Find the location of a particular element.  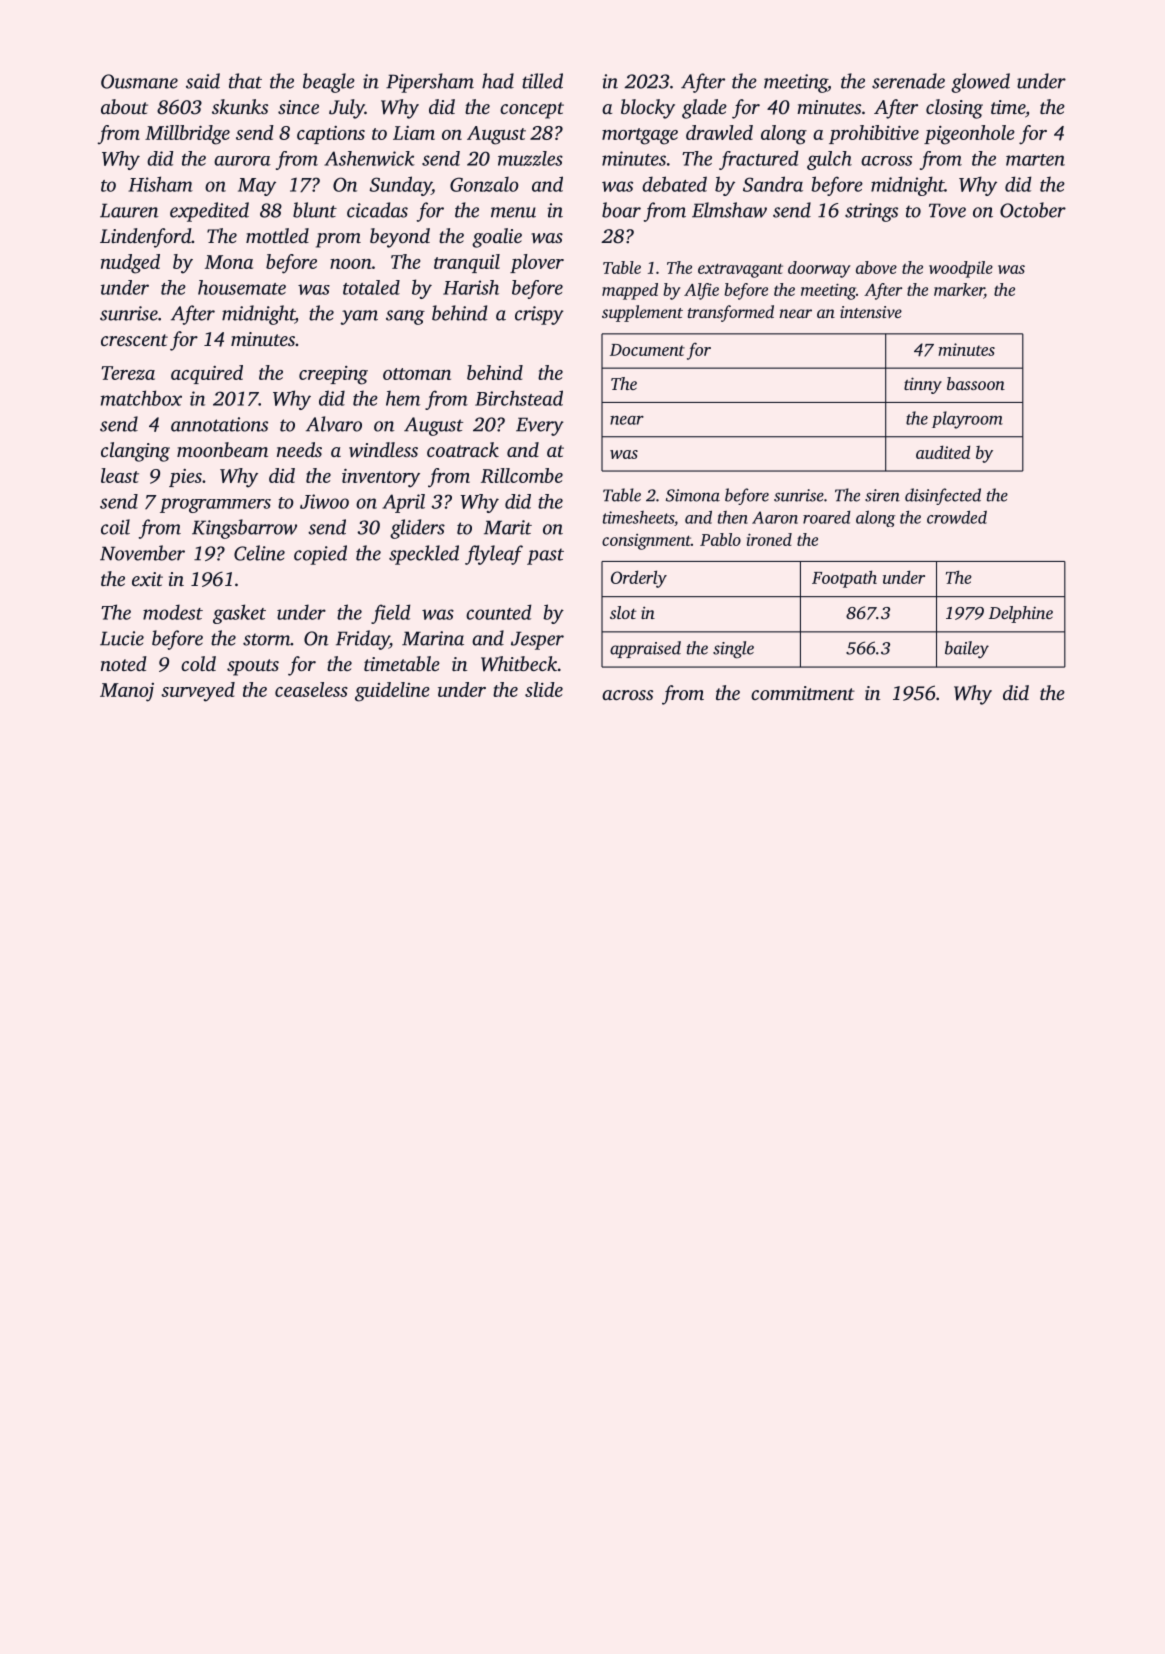

Sandra is located at coordinates (773, 184).
